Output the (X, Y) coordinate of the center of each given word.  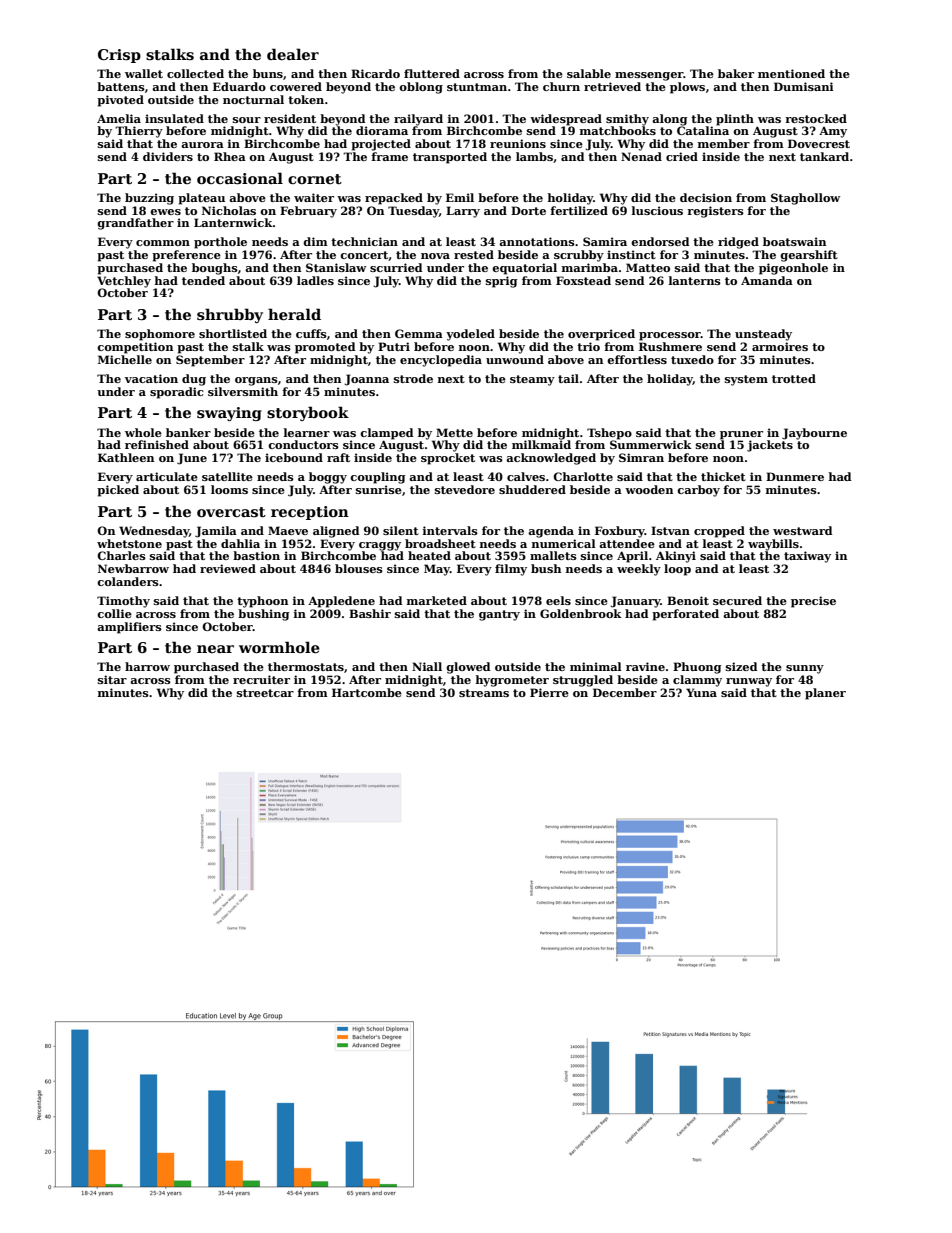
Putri (394, 346)
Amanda (767, 280)
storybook (308, 413)
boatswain (794, 241)
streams (484, 693)
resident (290, 118)
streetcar (265, 693)
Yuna (701, 692)
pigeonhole (793, 269)
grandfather (135, 224)
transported (450, 158)
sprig (502, 282)
